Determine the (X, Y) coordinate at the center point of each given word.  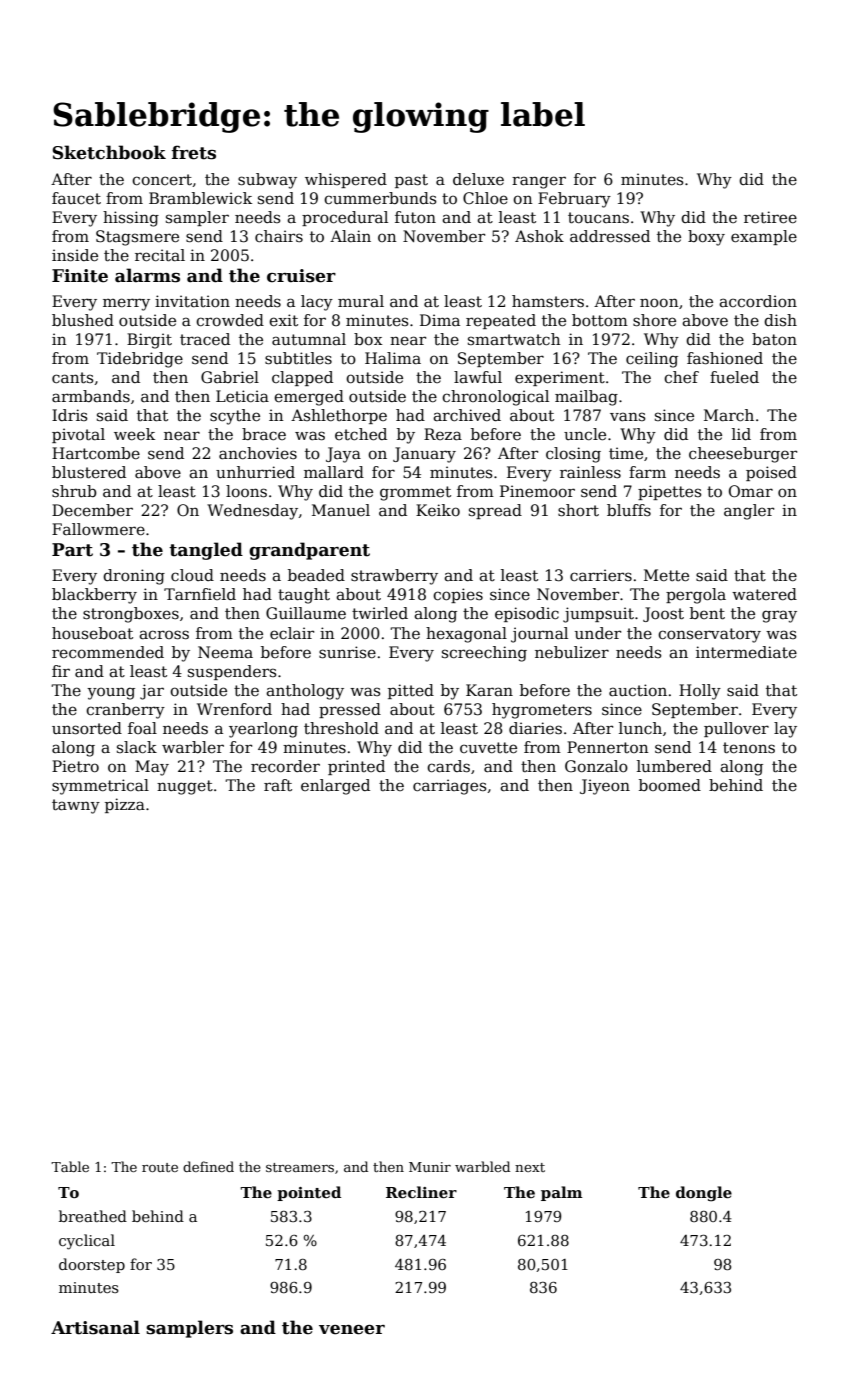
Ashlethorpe (339, 416)
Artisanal (95, 1327)
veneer (352, 1330)
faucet (76, 198)
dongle (704, 1194)
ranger (539, 182)
